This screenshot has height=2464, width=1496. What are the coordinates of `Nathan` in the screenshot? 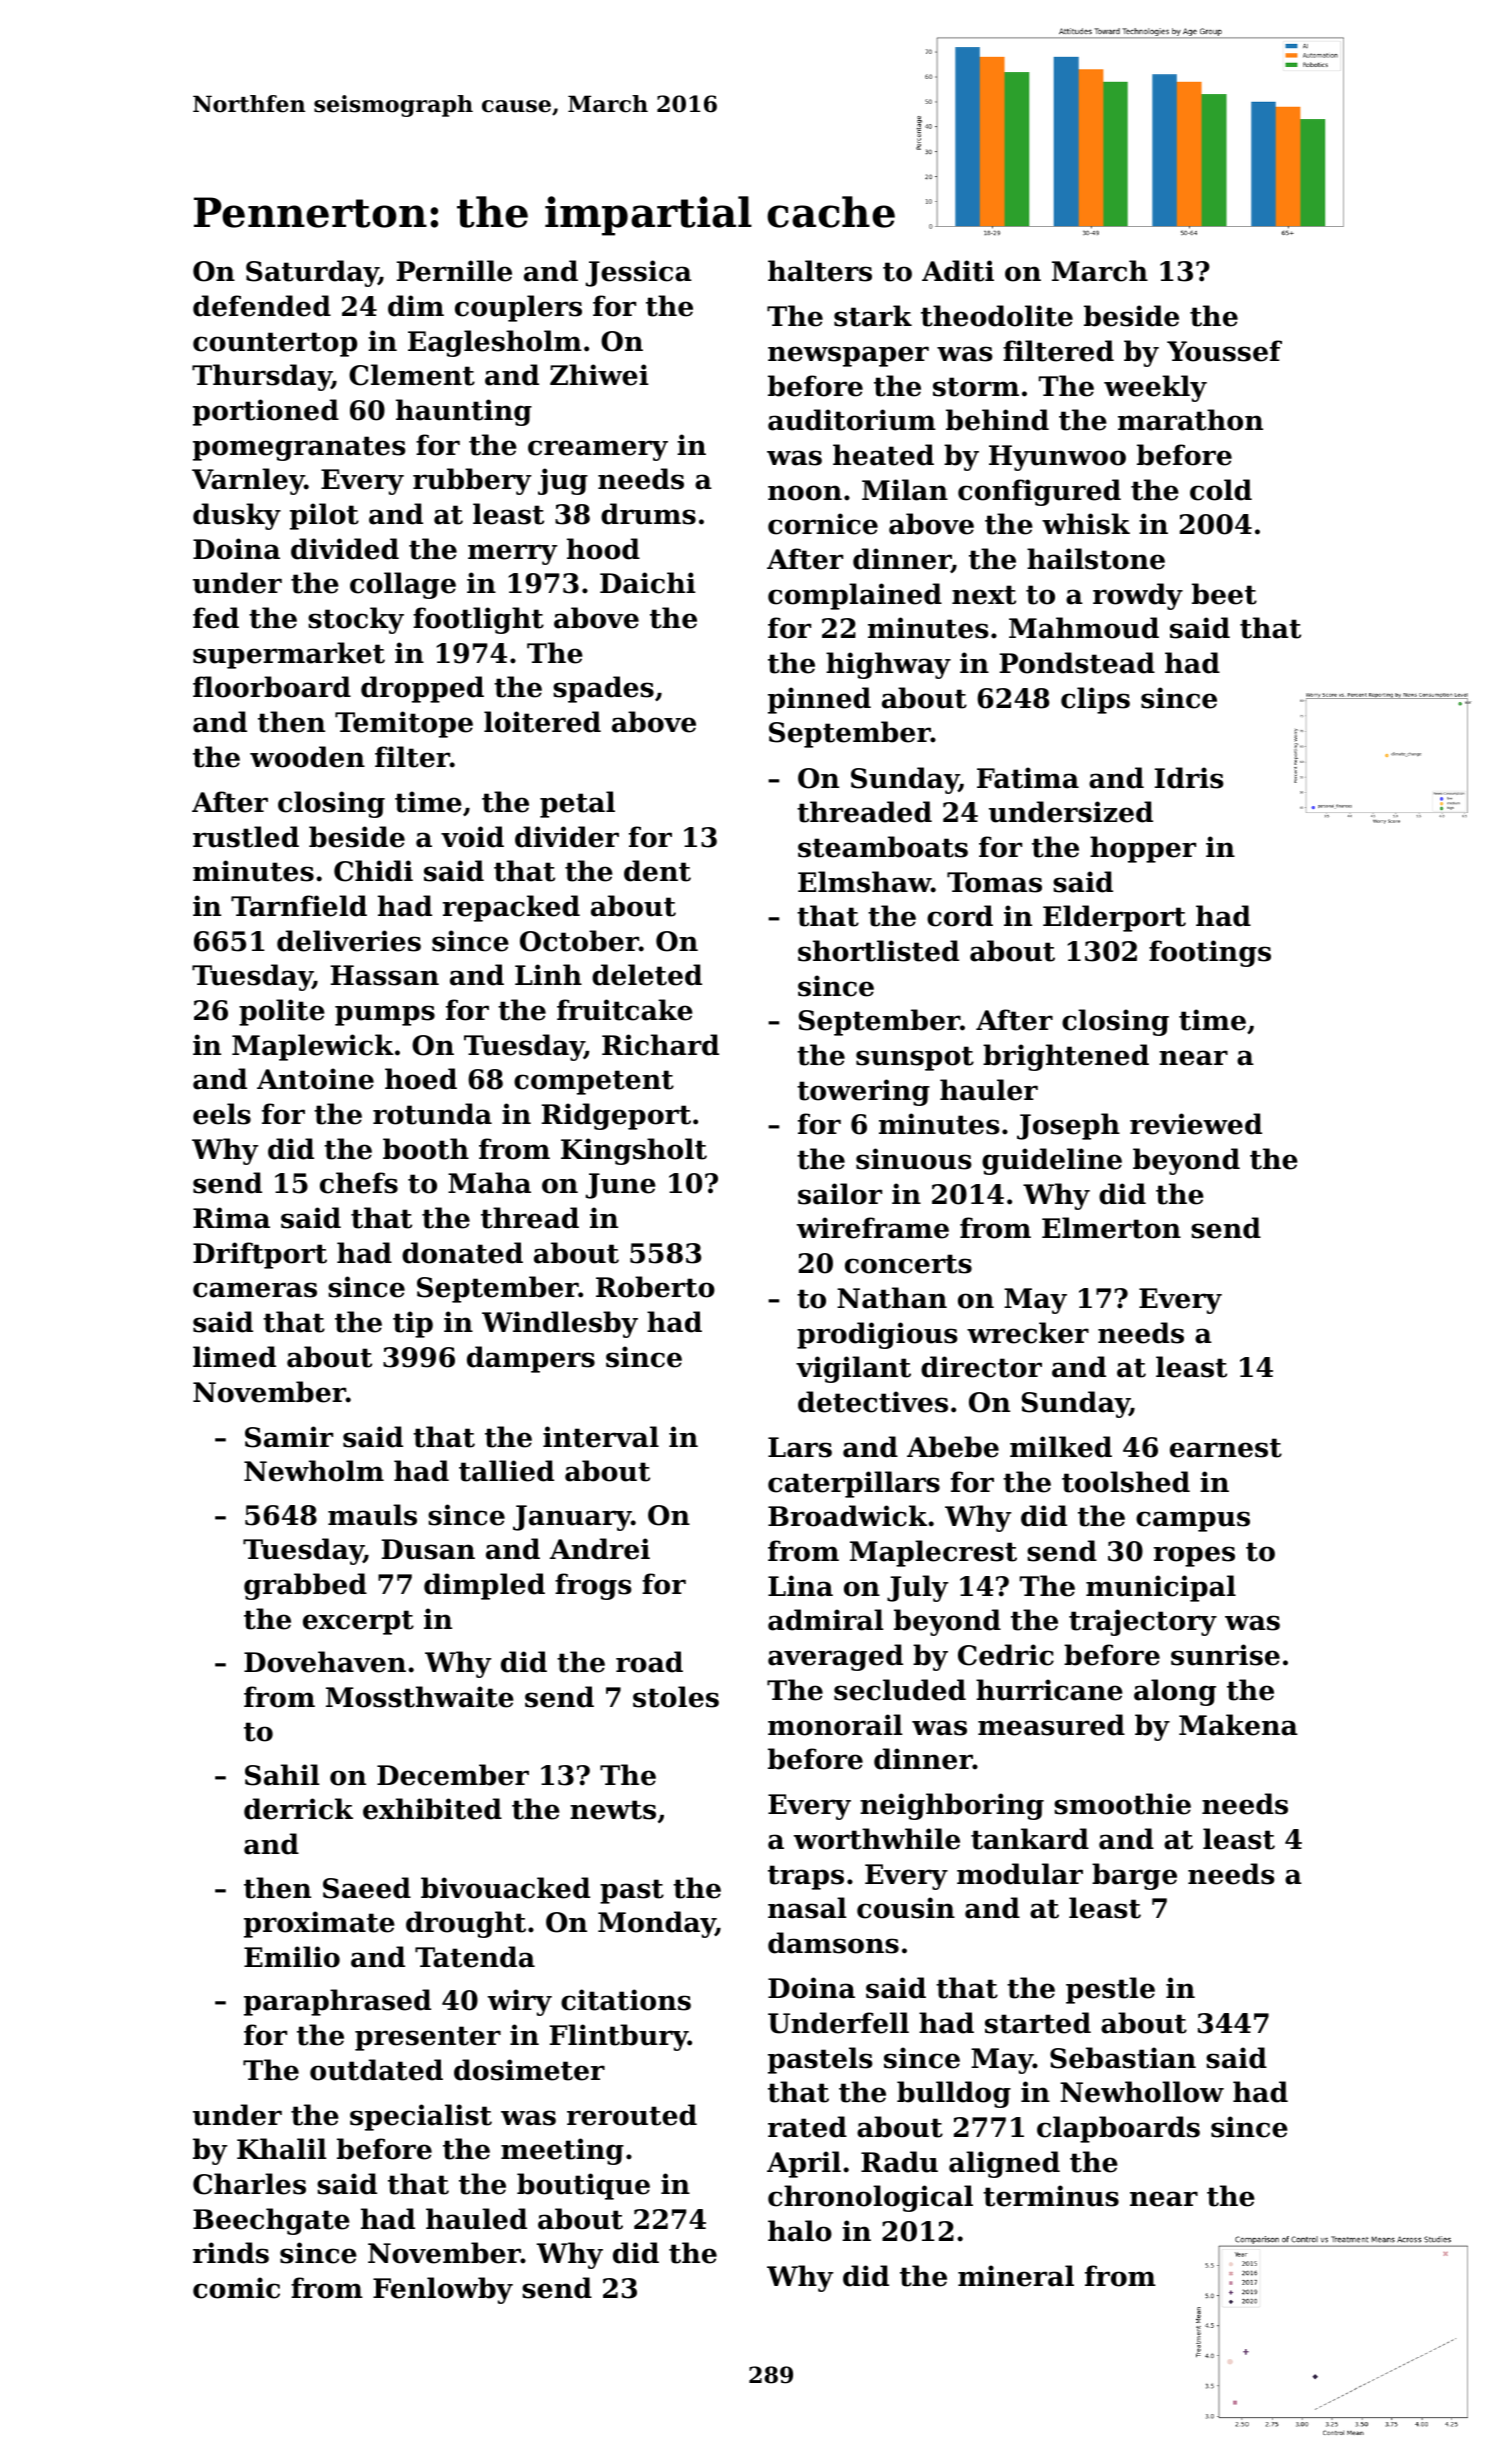 It's located at (892, 1298).
